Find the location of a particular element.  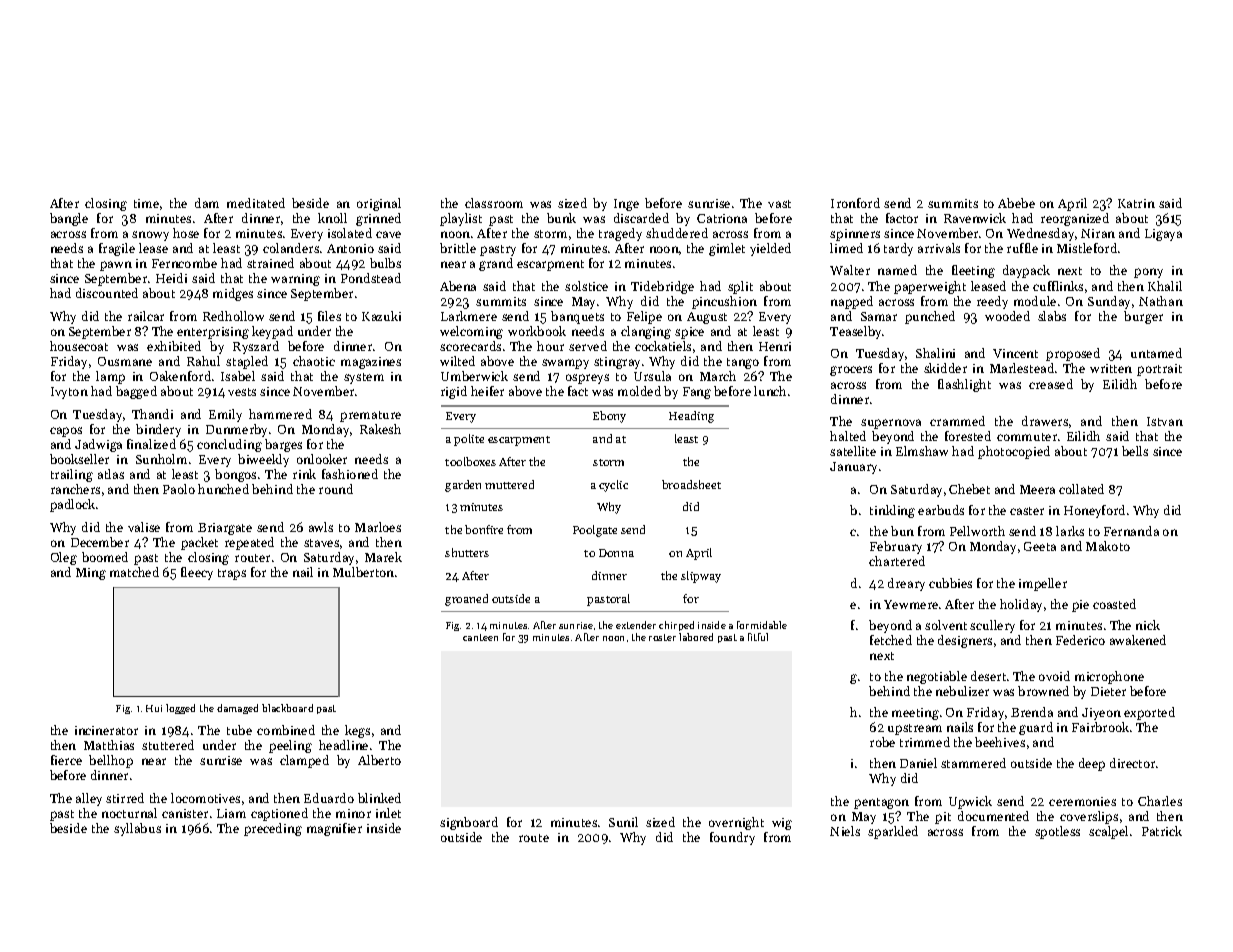

Ursula is located at coordinates (652, 376).
